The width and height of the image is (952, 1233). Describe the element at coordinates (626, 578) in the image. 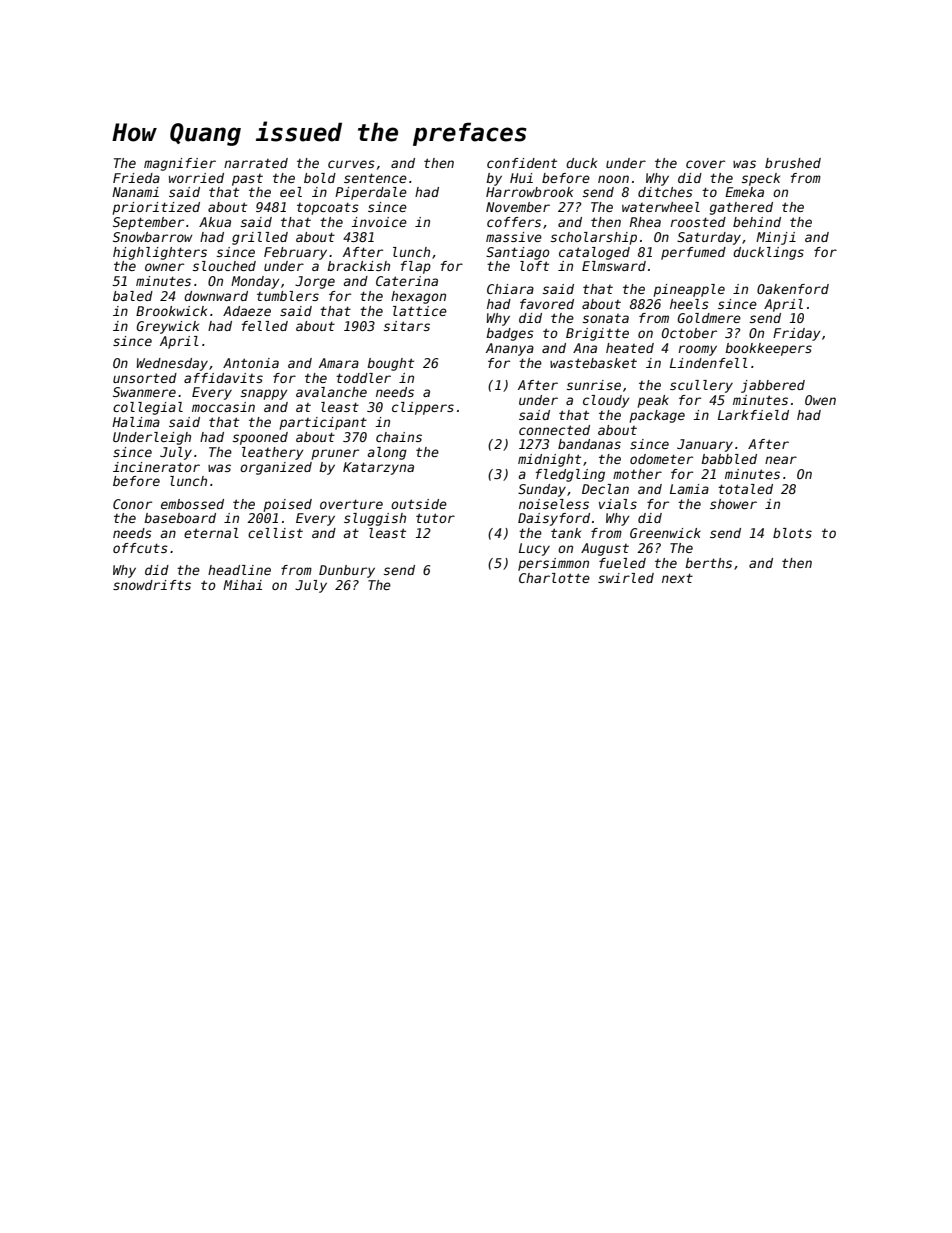

I see `swirled` at that location.
